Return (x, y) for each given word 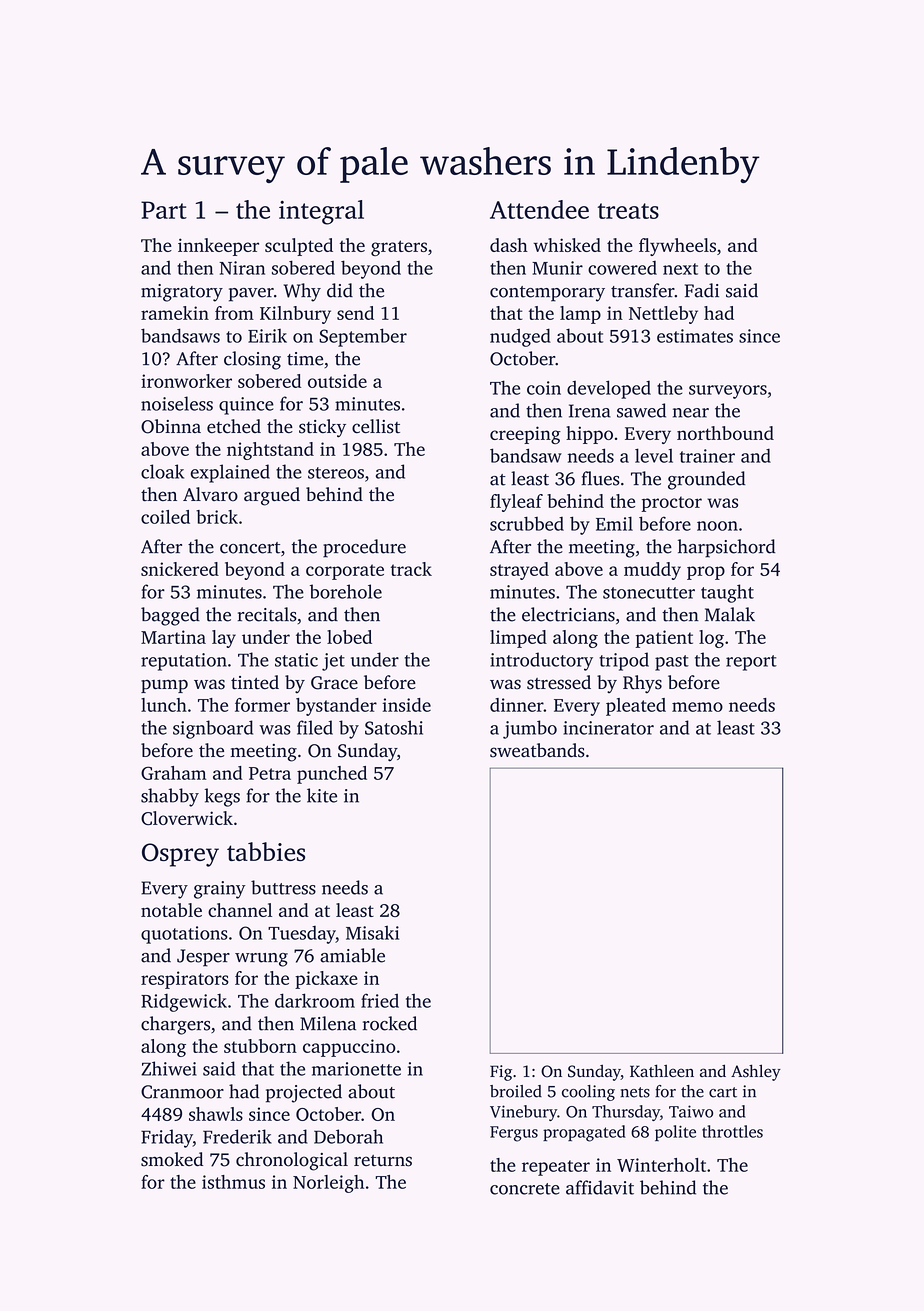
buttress (283, 887)
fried (380, 1000)
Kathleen (662, 1071)
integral (321, 212)
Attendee (539, 209)
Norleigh (328, 1184)
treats (628, 211)
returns (383, 1161)
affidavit (600, 1187)
